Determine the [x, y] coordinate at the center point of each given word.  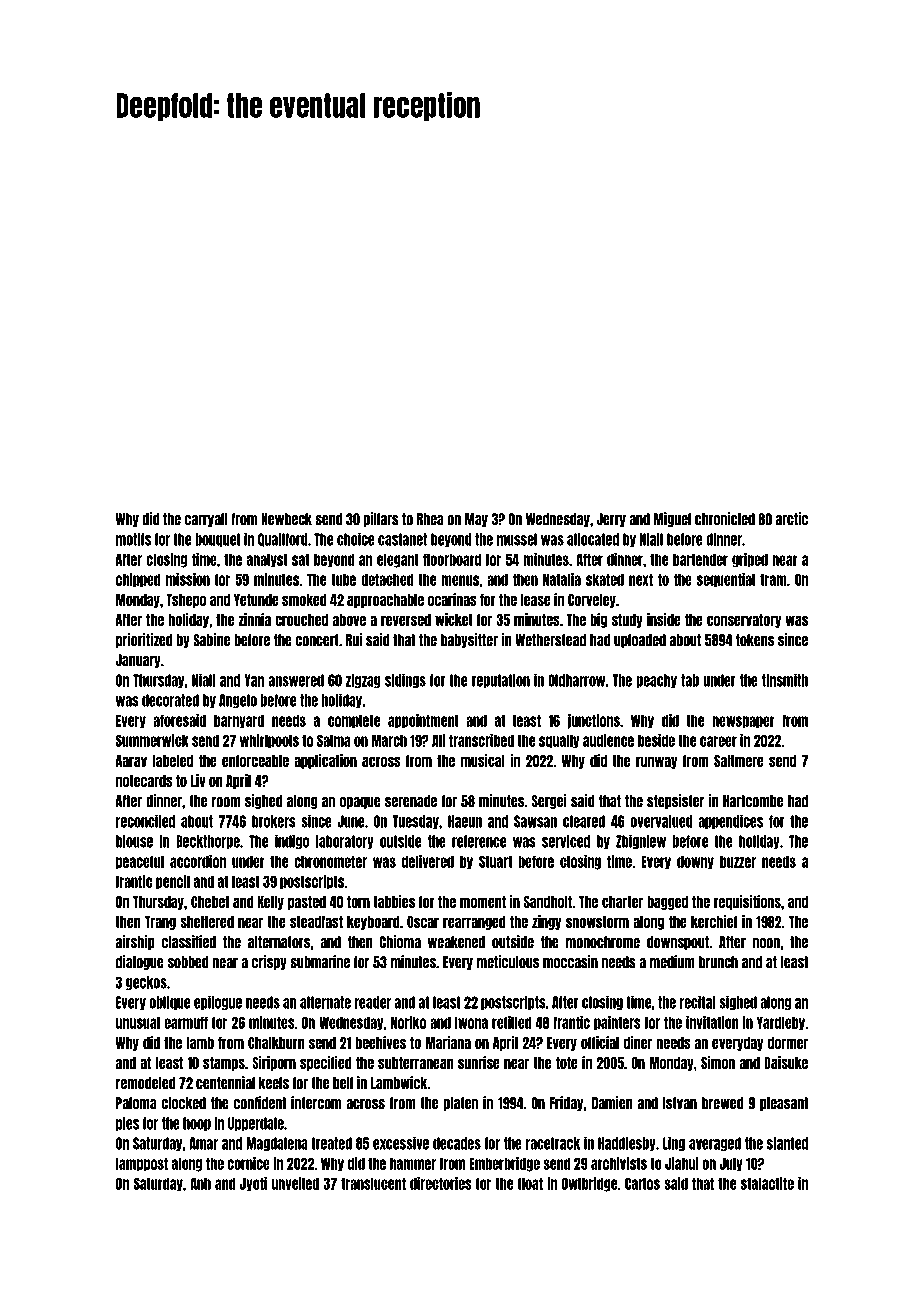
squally [559, 741]
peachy [656, 681]
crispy [269, 962]
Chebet [210, 902]
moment [483, 902]
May [476, 520]
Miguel [672, 519]
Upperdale [256, 1124]
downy [695, 862]
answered [296, 680]
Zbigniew [641, 842]
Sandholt [548, 902]
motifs [133, 539]
